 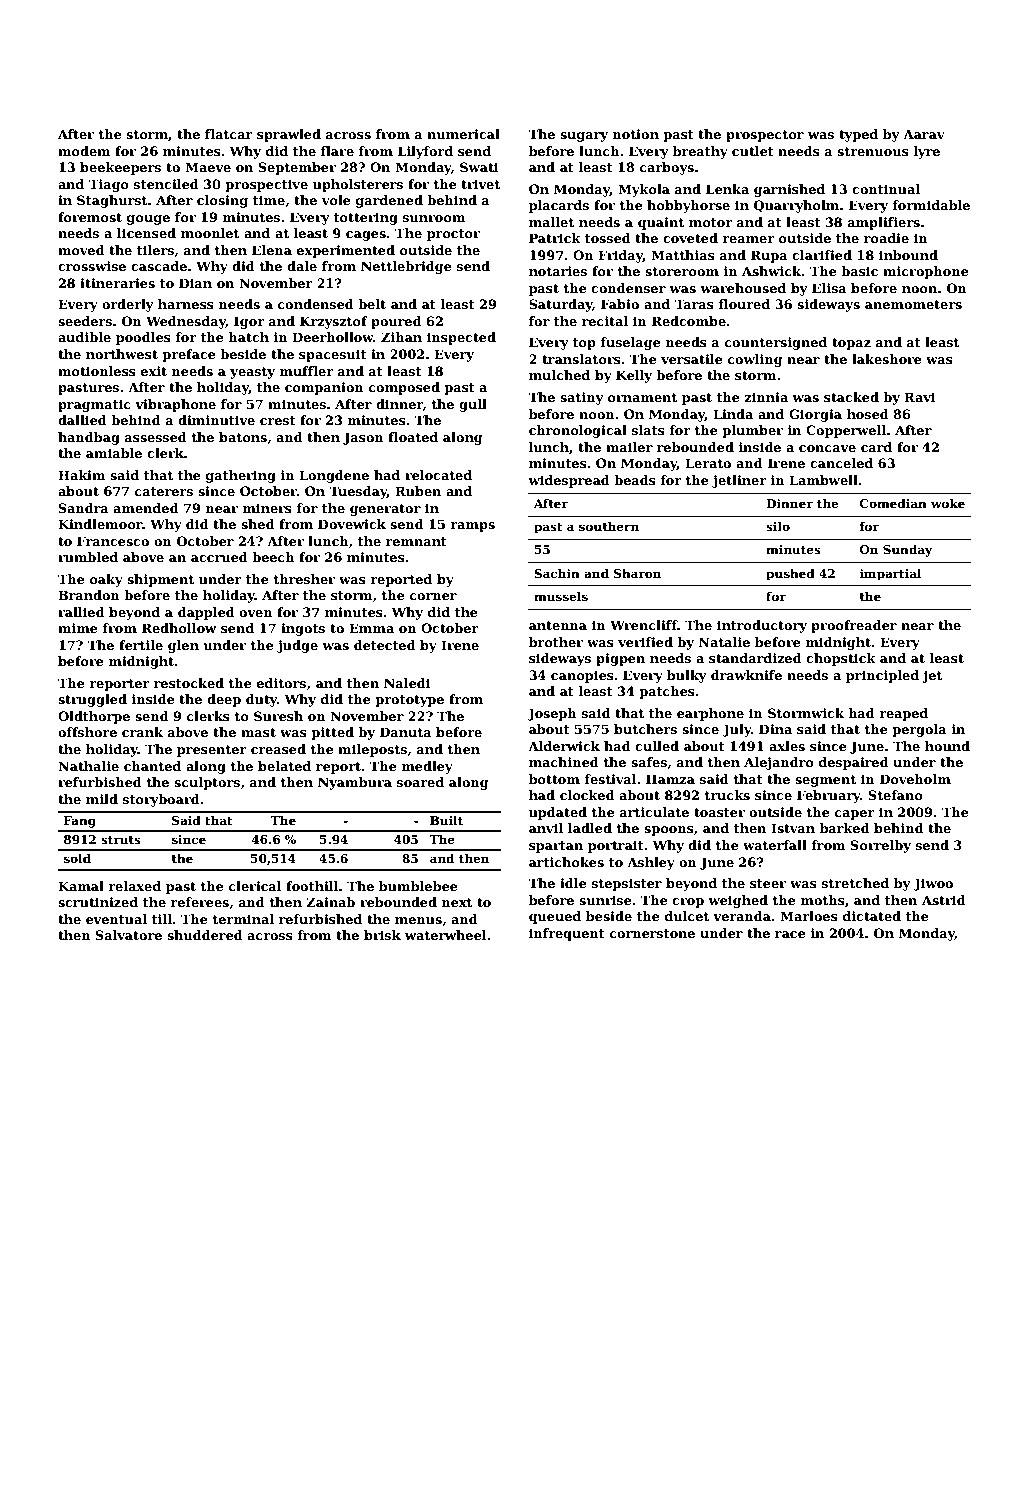 What do you see at coordinates (332, 733) in the screenshot?
I see `pitted` at bounding box center [332, 733].
